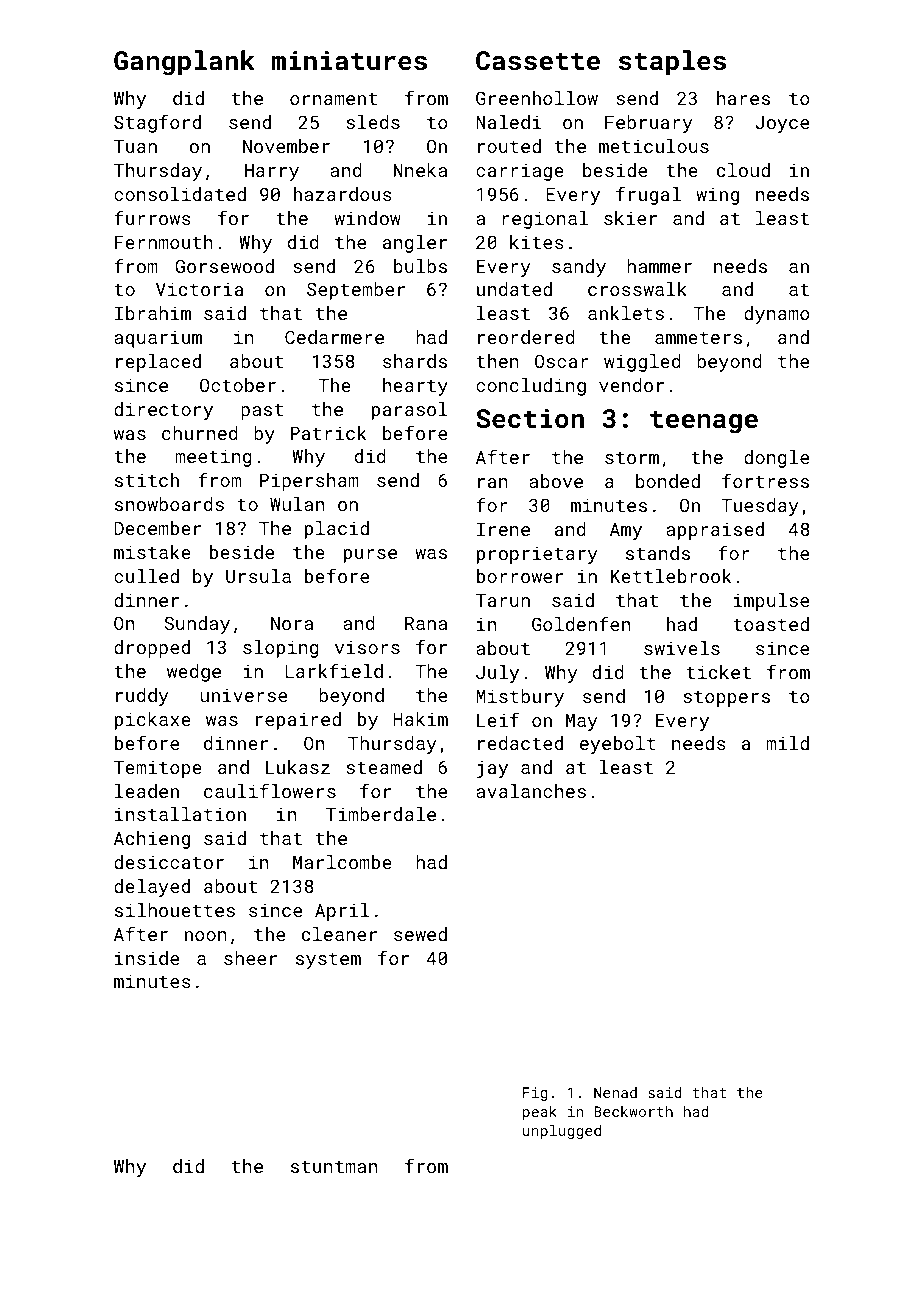 The image size is (924, 1308). Describe the element at coordinates (633, 1111) in the screenshot. I see `Beckworth` at that location.
